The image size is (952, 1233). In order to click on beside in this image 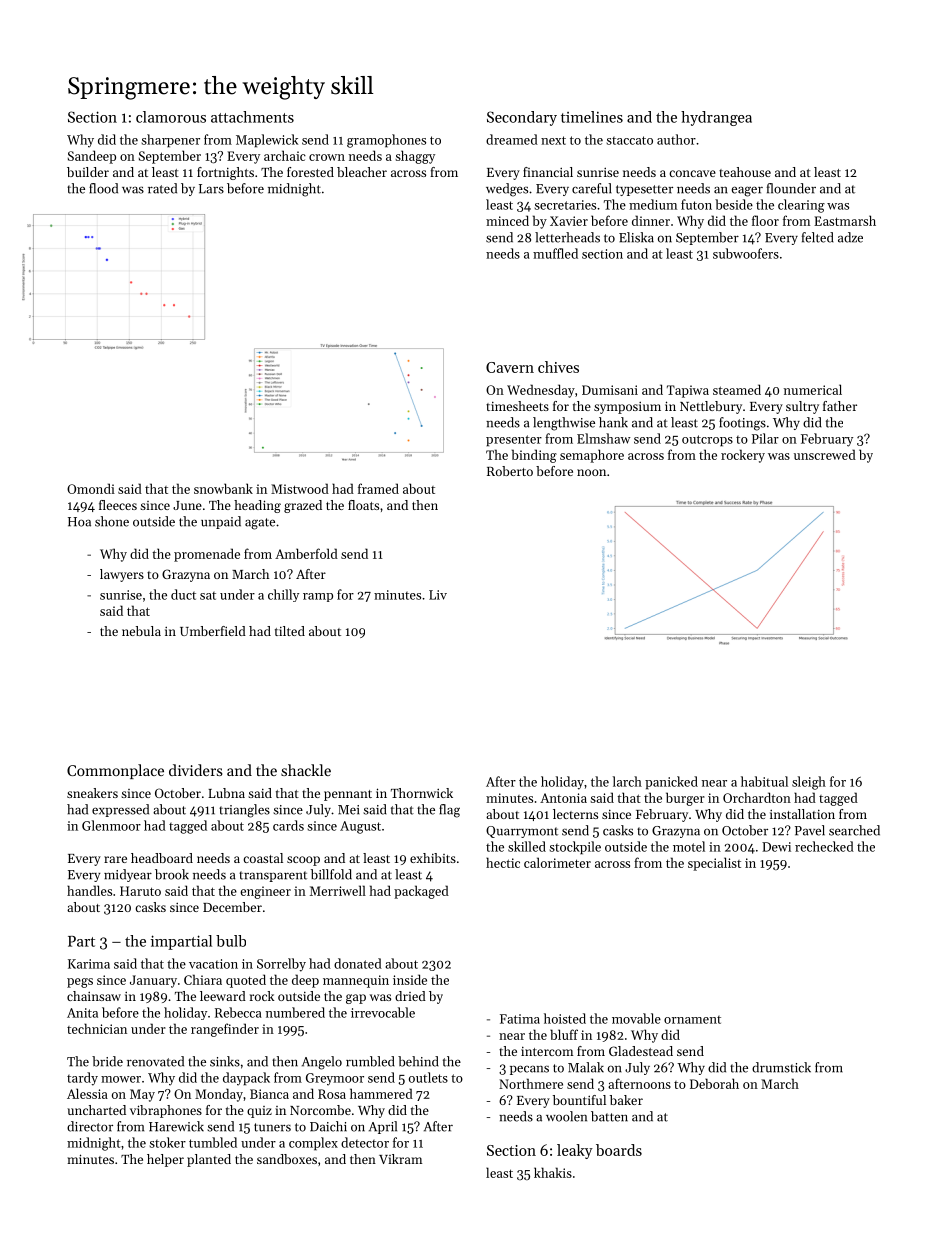, I will do `click(734, 204)`.
